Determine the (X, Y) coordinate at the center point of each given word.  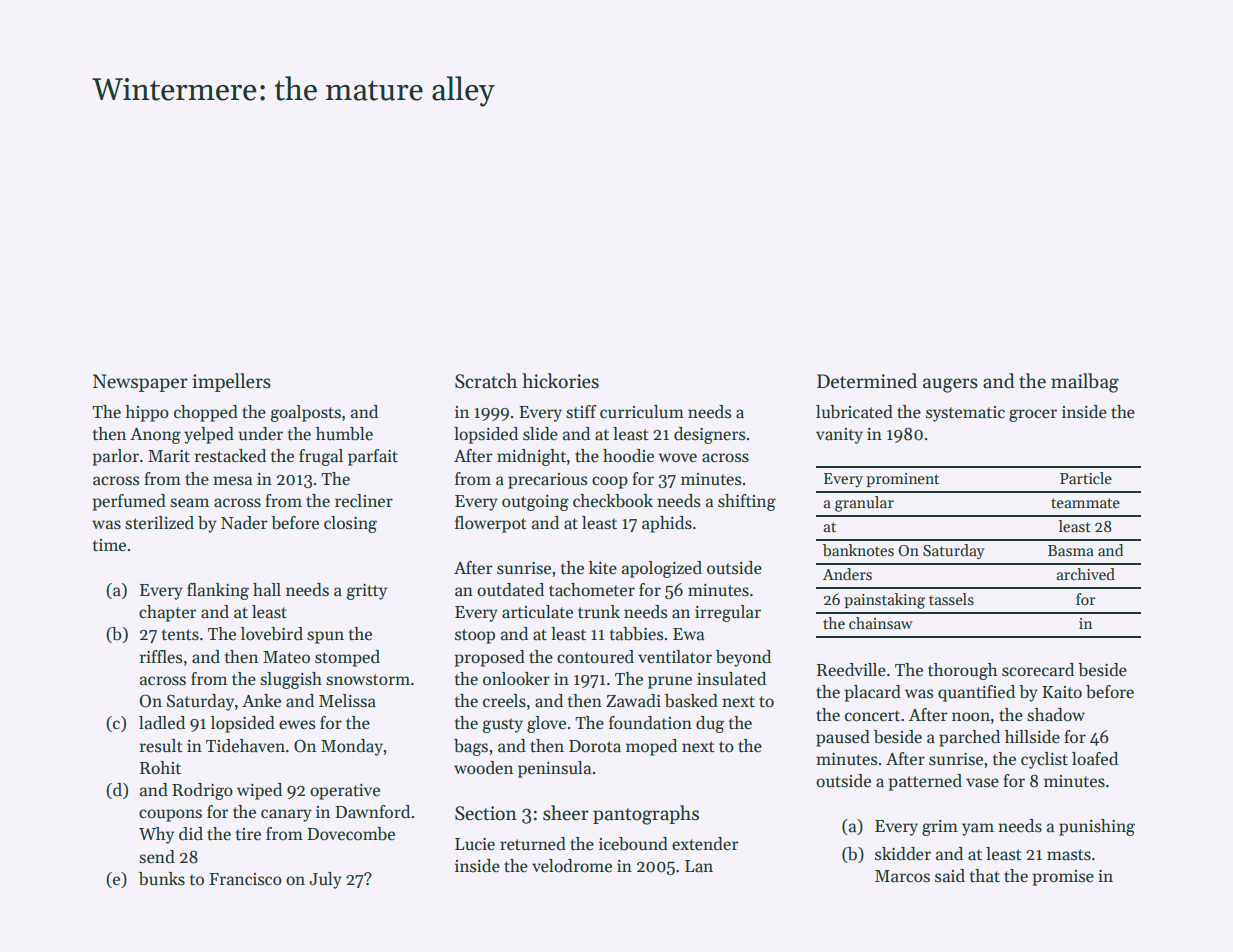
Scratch (486, 381)
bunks (162, 879)
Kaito (1062, 692)
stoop (475, 636)
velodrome (572, 866)
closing (350, 524)
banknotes (858, 550)
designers (709, 435)
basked (691, 701)
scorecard (1038, 670)
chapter (167, 613)
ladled (162, 723)
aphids (667, 524)
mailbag (1085, 383)
